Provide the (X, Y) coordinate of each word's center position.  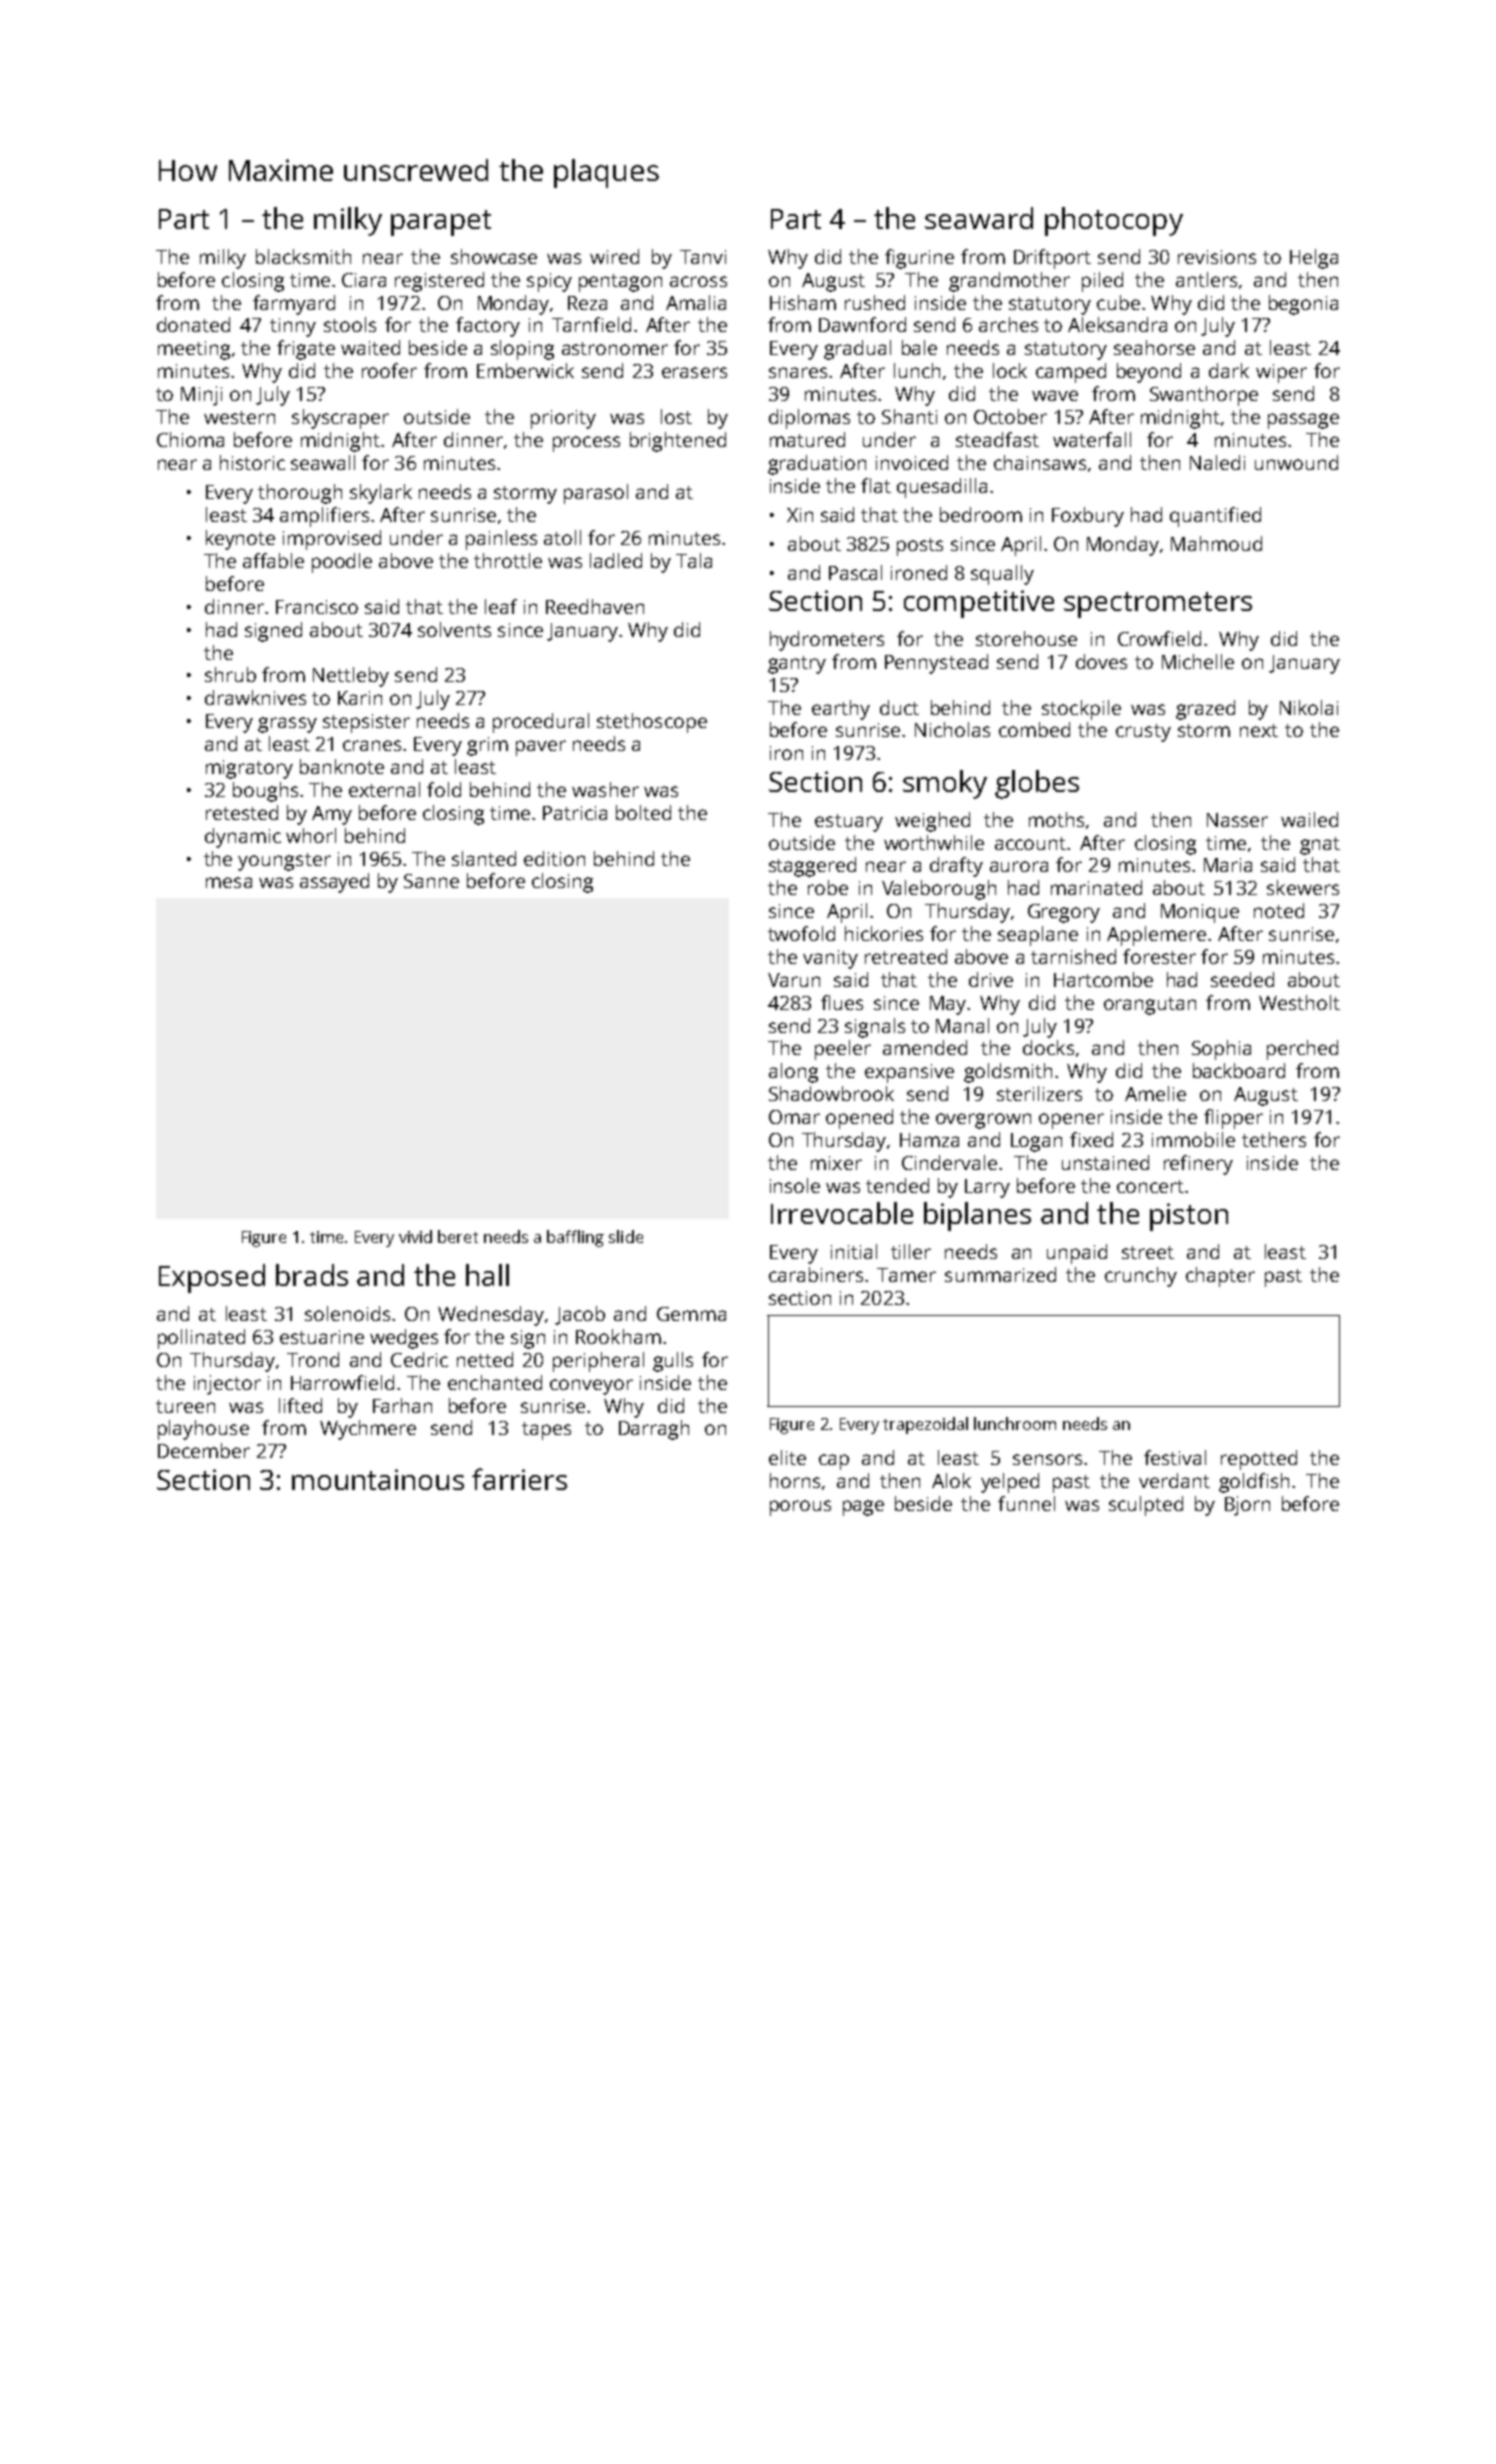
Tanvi (703, 257)
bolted (643, 812)
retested (242, 812)
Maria (1228, 865)
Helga (1314, 259)
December (204, 1450)
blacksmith (303, 256)
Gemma (691, 1314)
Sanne (431, 881)
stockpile (1081, 710)
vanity (830, 959)
